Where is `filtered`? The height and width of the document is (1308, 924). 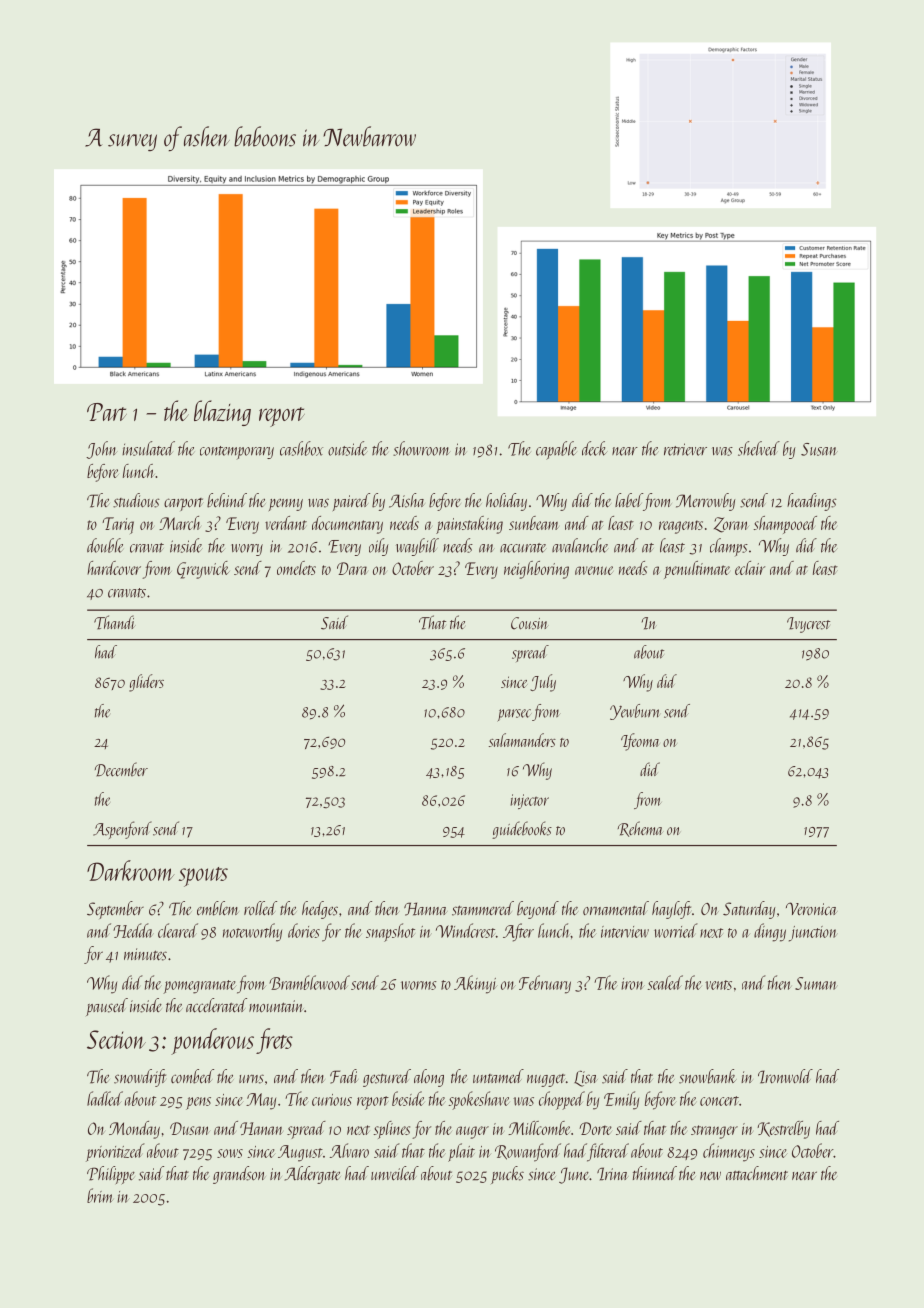 filtered is located at coordinates (608, 1152).
